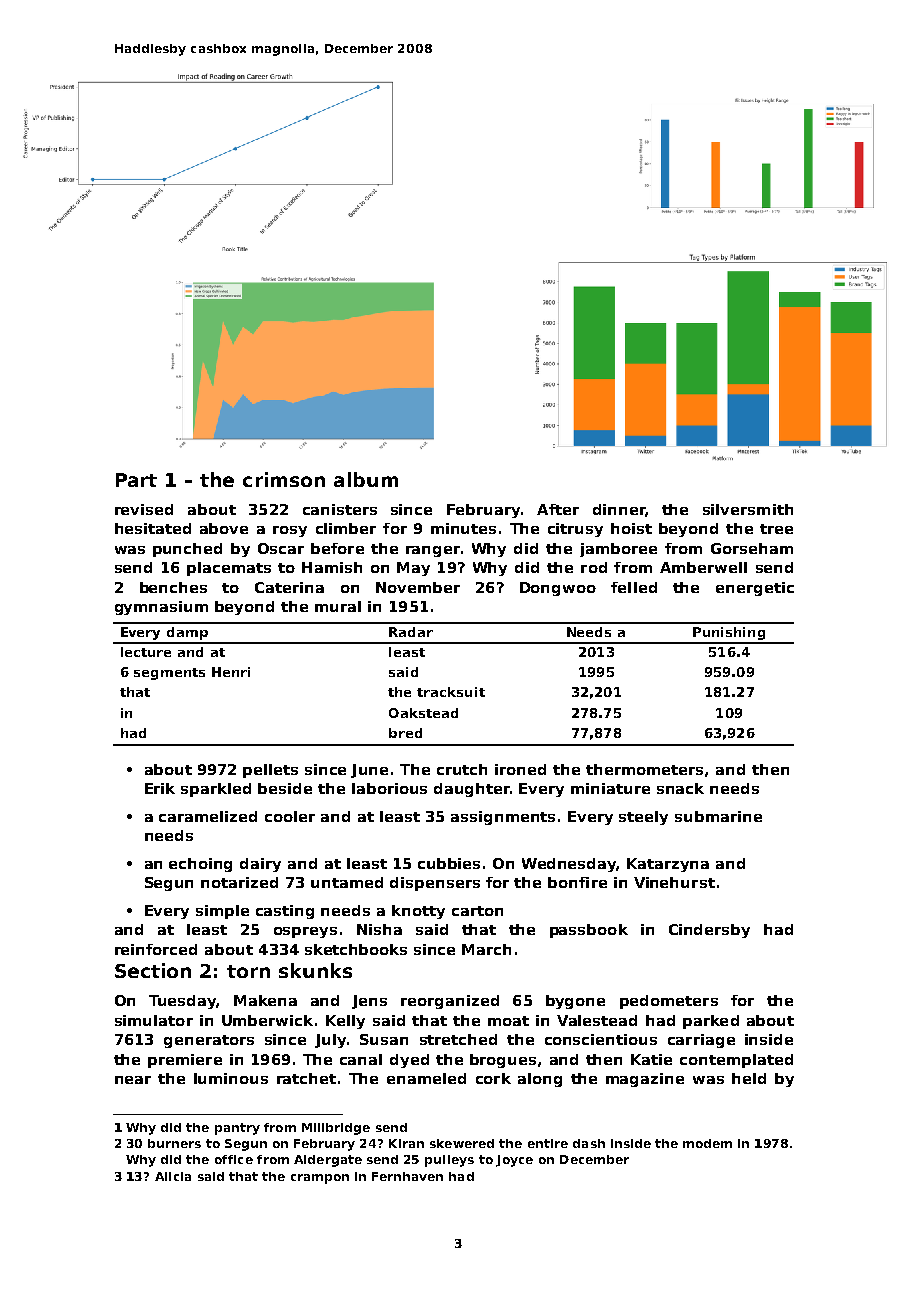 This screenshot has height=1316, width=908. Describe the element at coordinates (748, 509) in the screenshot. I see `silversmith` at that location.
